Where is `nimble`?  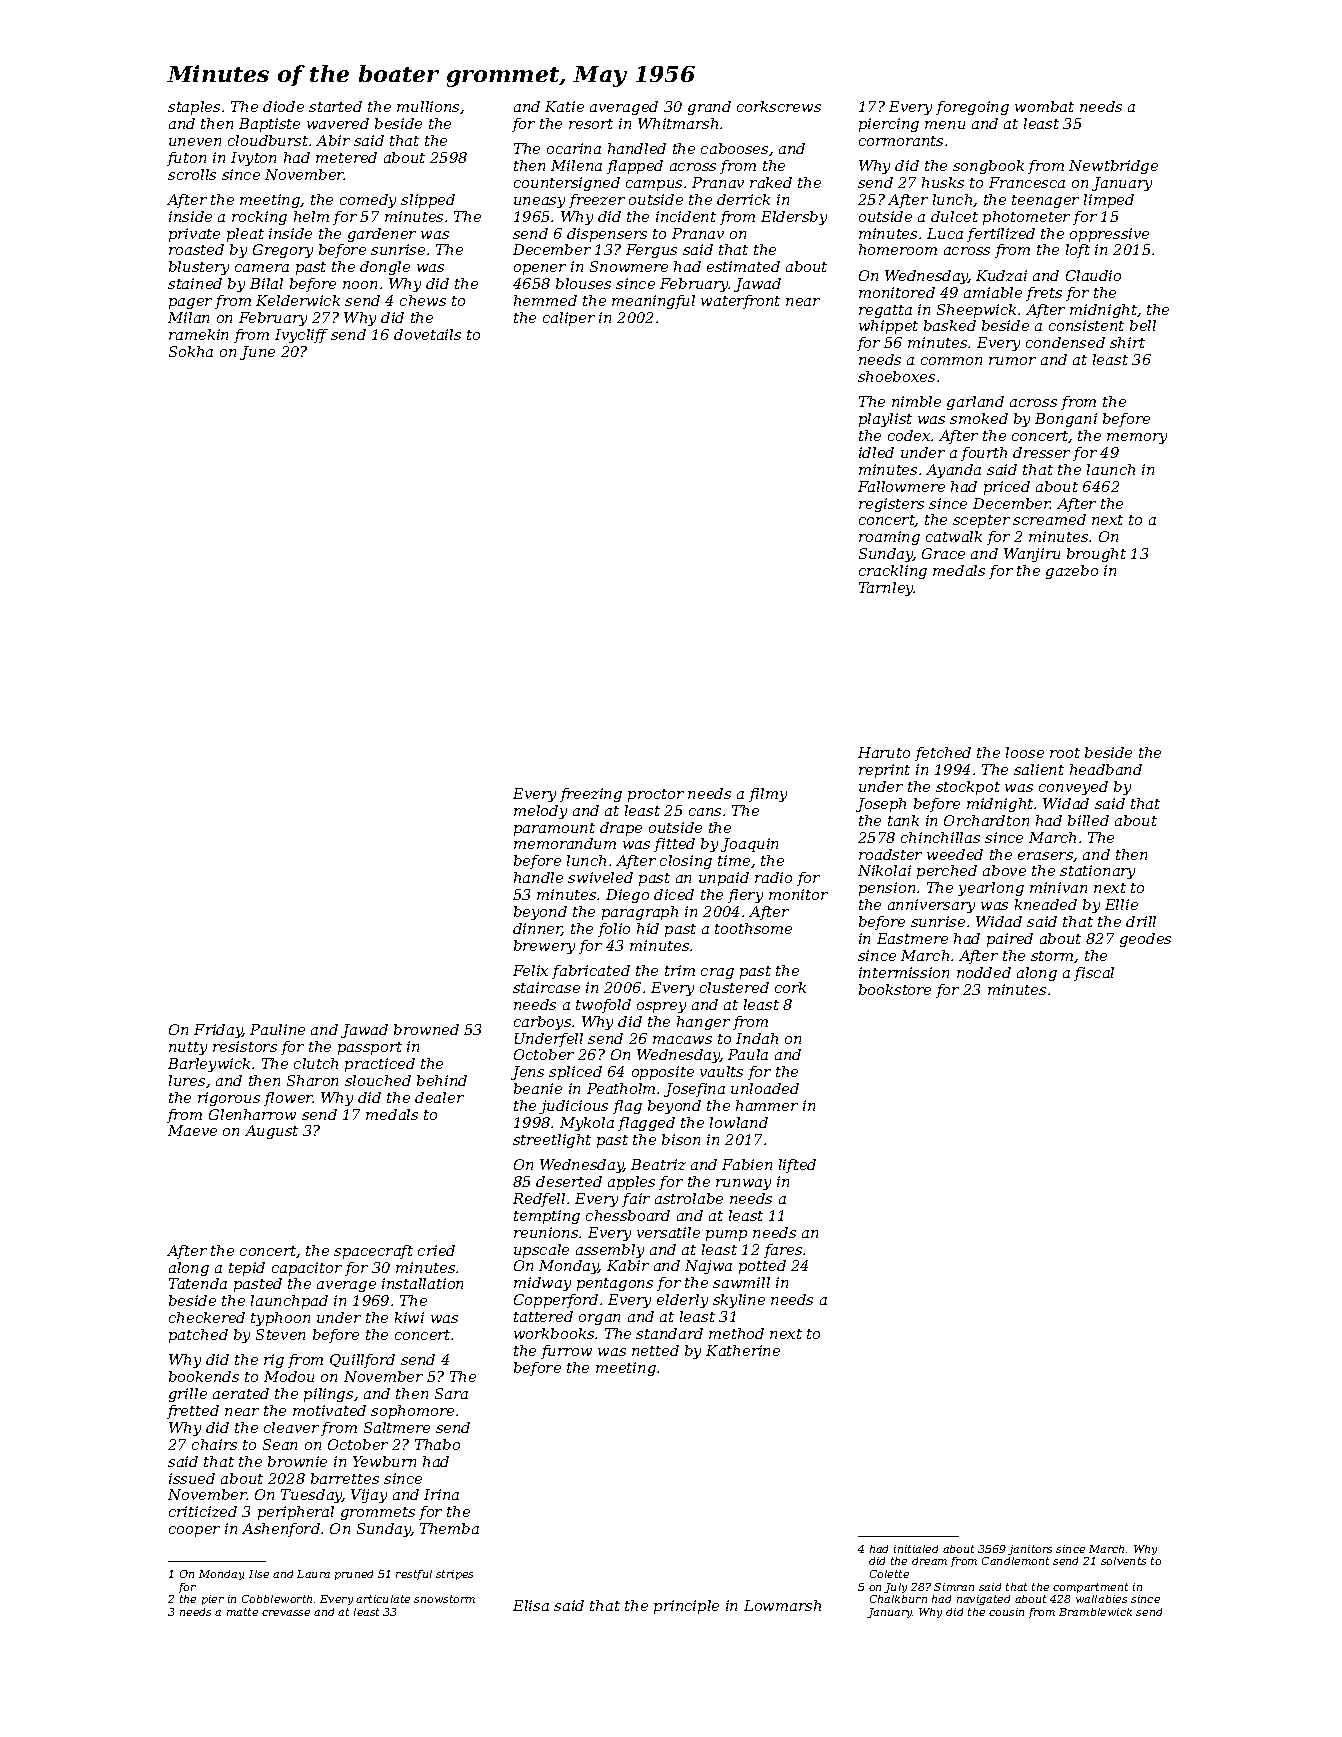 nimble is located at coordinates (916, 401).
